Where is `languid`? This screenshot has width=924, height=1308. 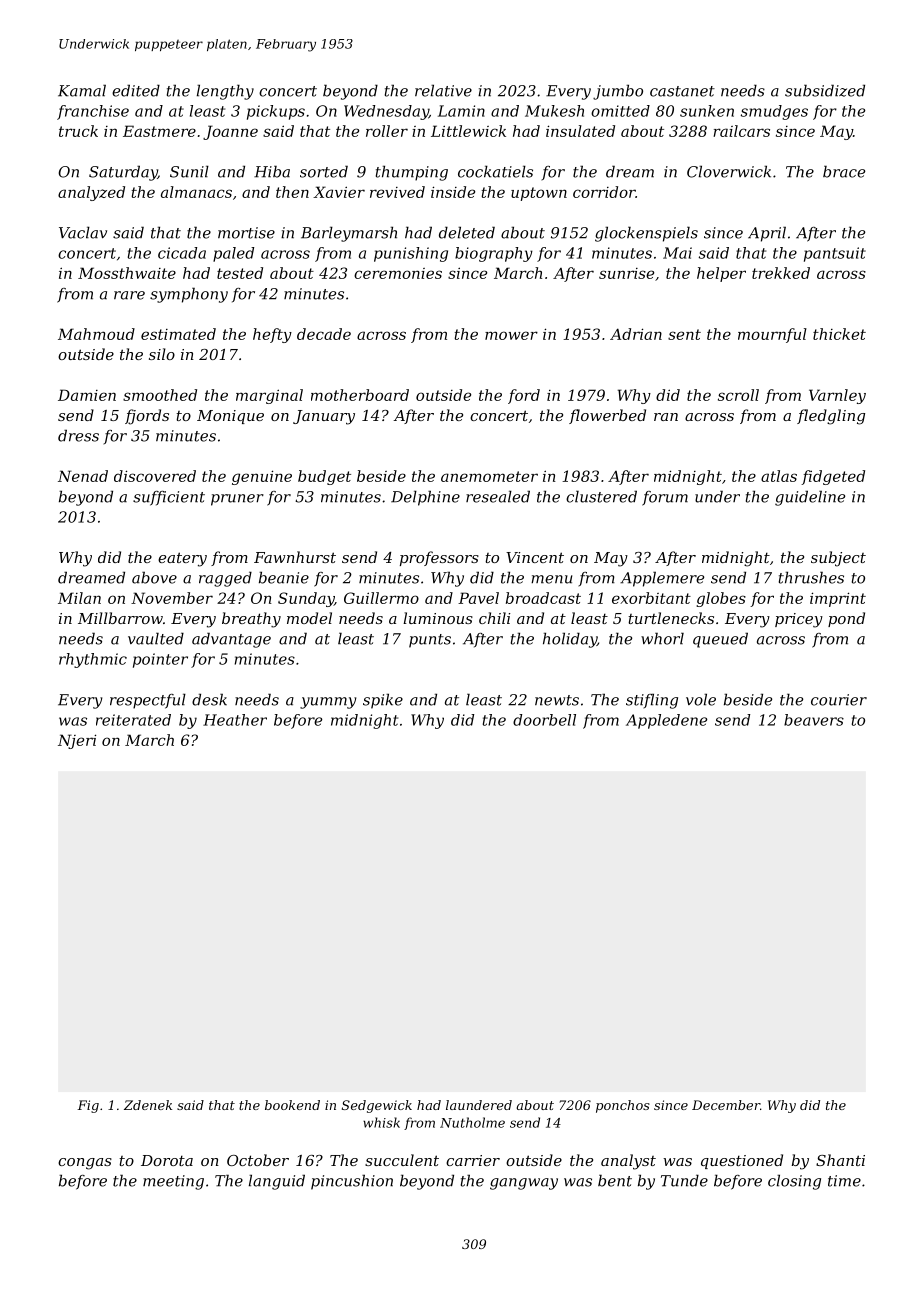
languid is located at coordinates (277, 1182).
